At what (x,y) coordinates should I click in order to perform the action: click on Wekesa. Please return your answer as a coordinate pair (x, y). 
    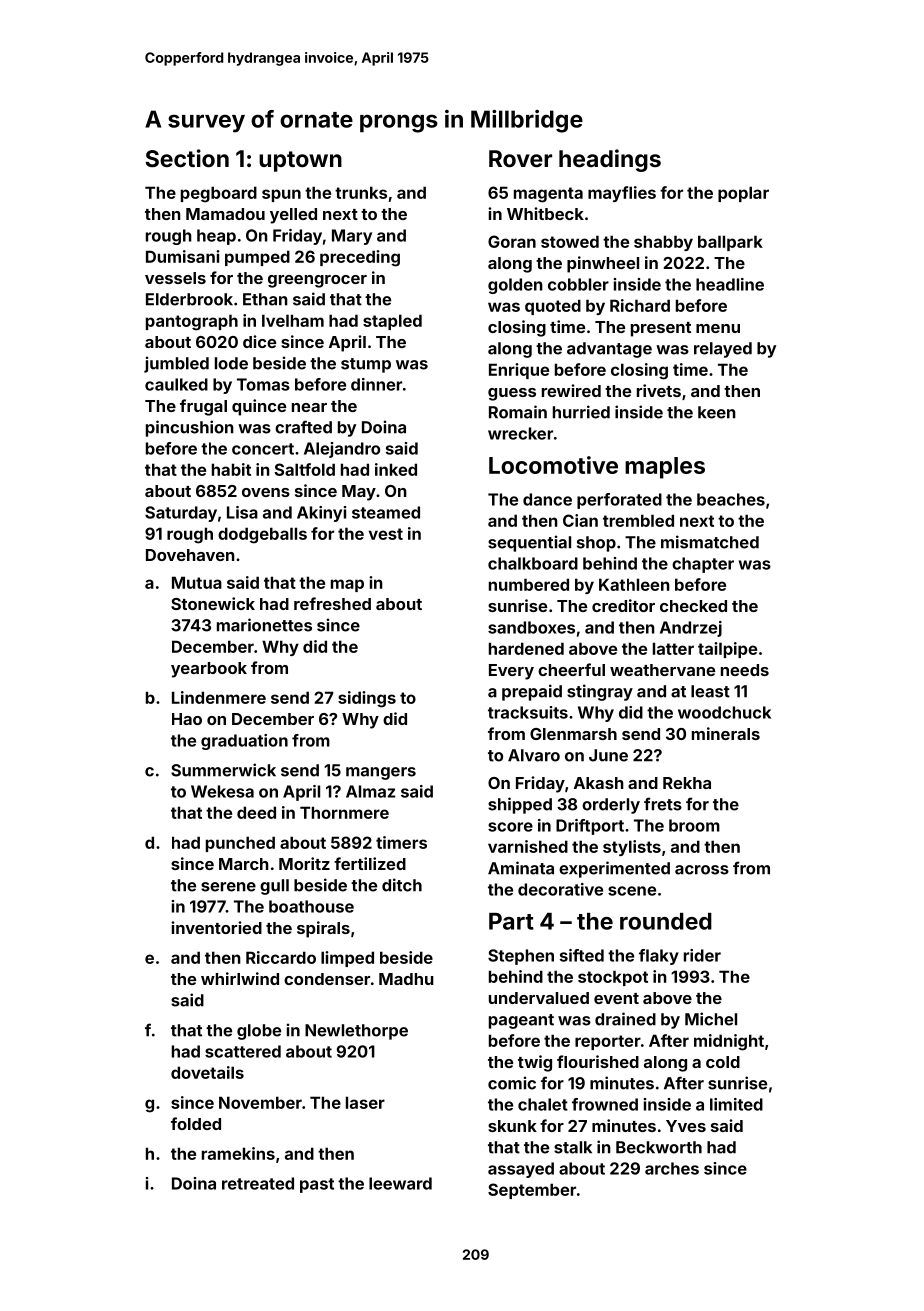
    Looking at the image, I should click on (222, 791).
